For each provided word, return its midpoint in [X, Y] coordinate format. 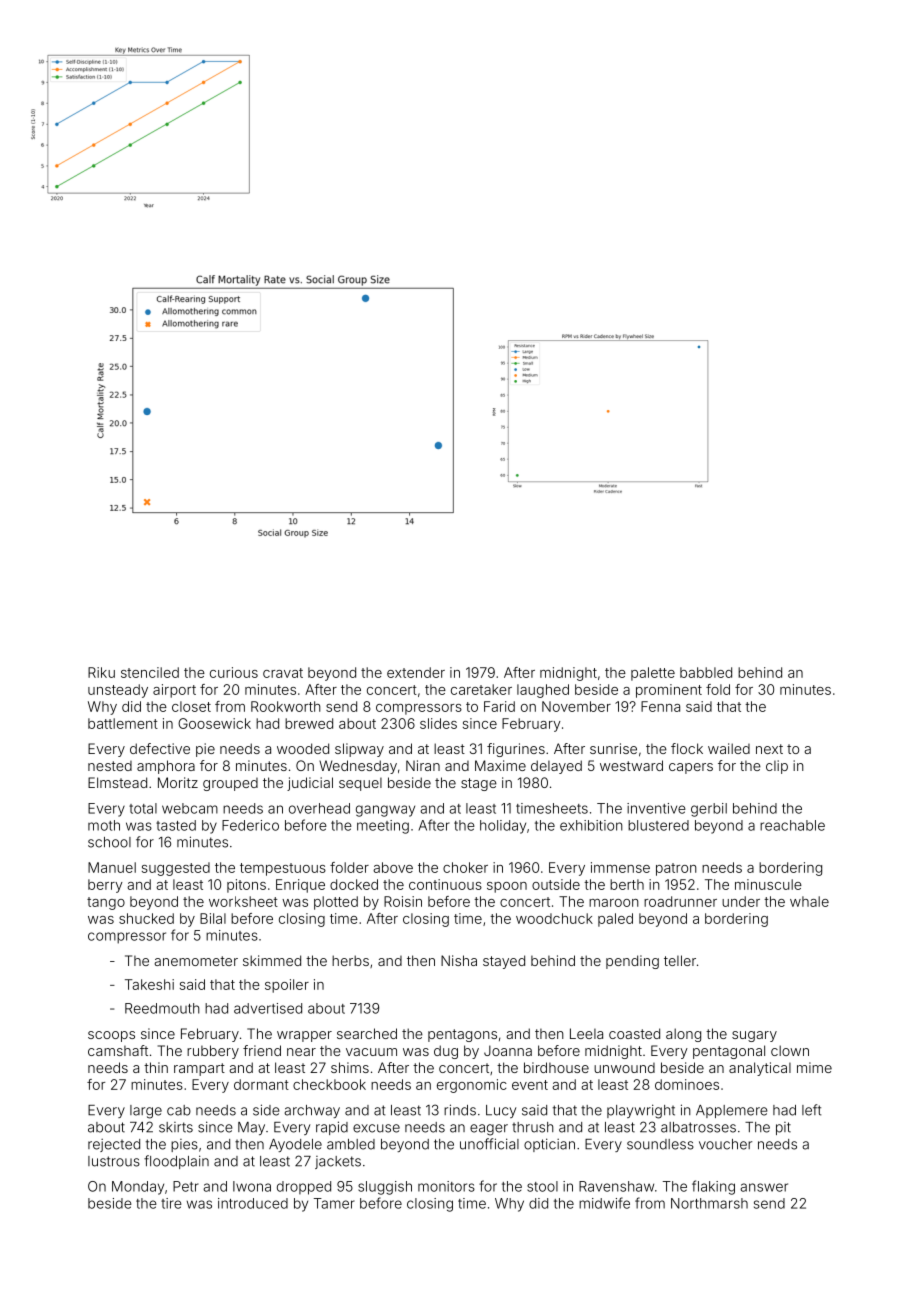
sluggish [385, 1188]
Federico [250, 825]
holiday [503, 827]
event [530, 1085]
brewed [309, 723]
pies [184, 1145]
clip [777, 767]
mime [814, 1067]
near [301, 1052]
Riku [101, 672]
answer [764, 1187]
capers [691, 768]
